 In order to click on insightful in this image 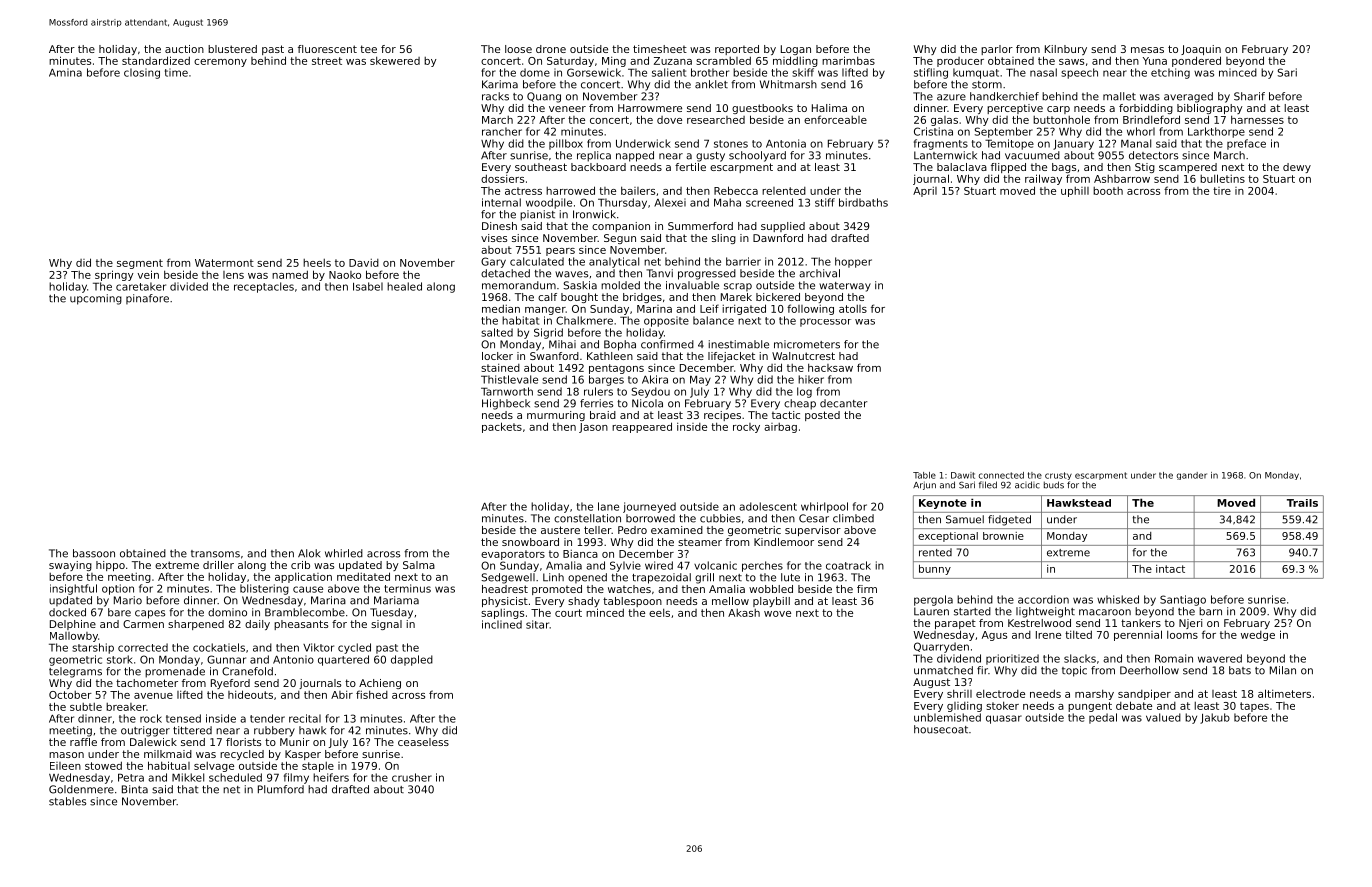, I will do `click(73, 589)`.
